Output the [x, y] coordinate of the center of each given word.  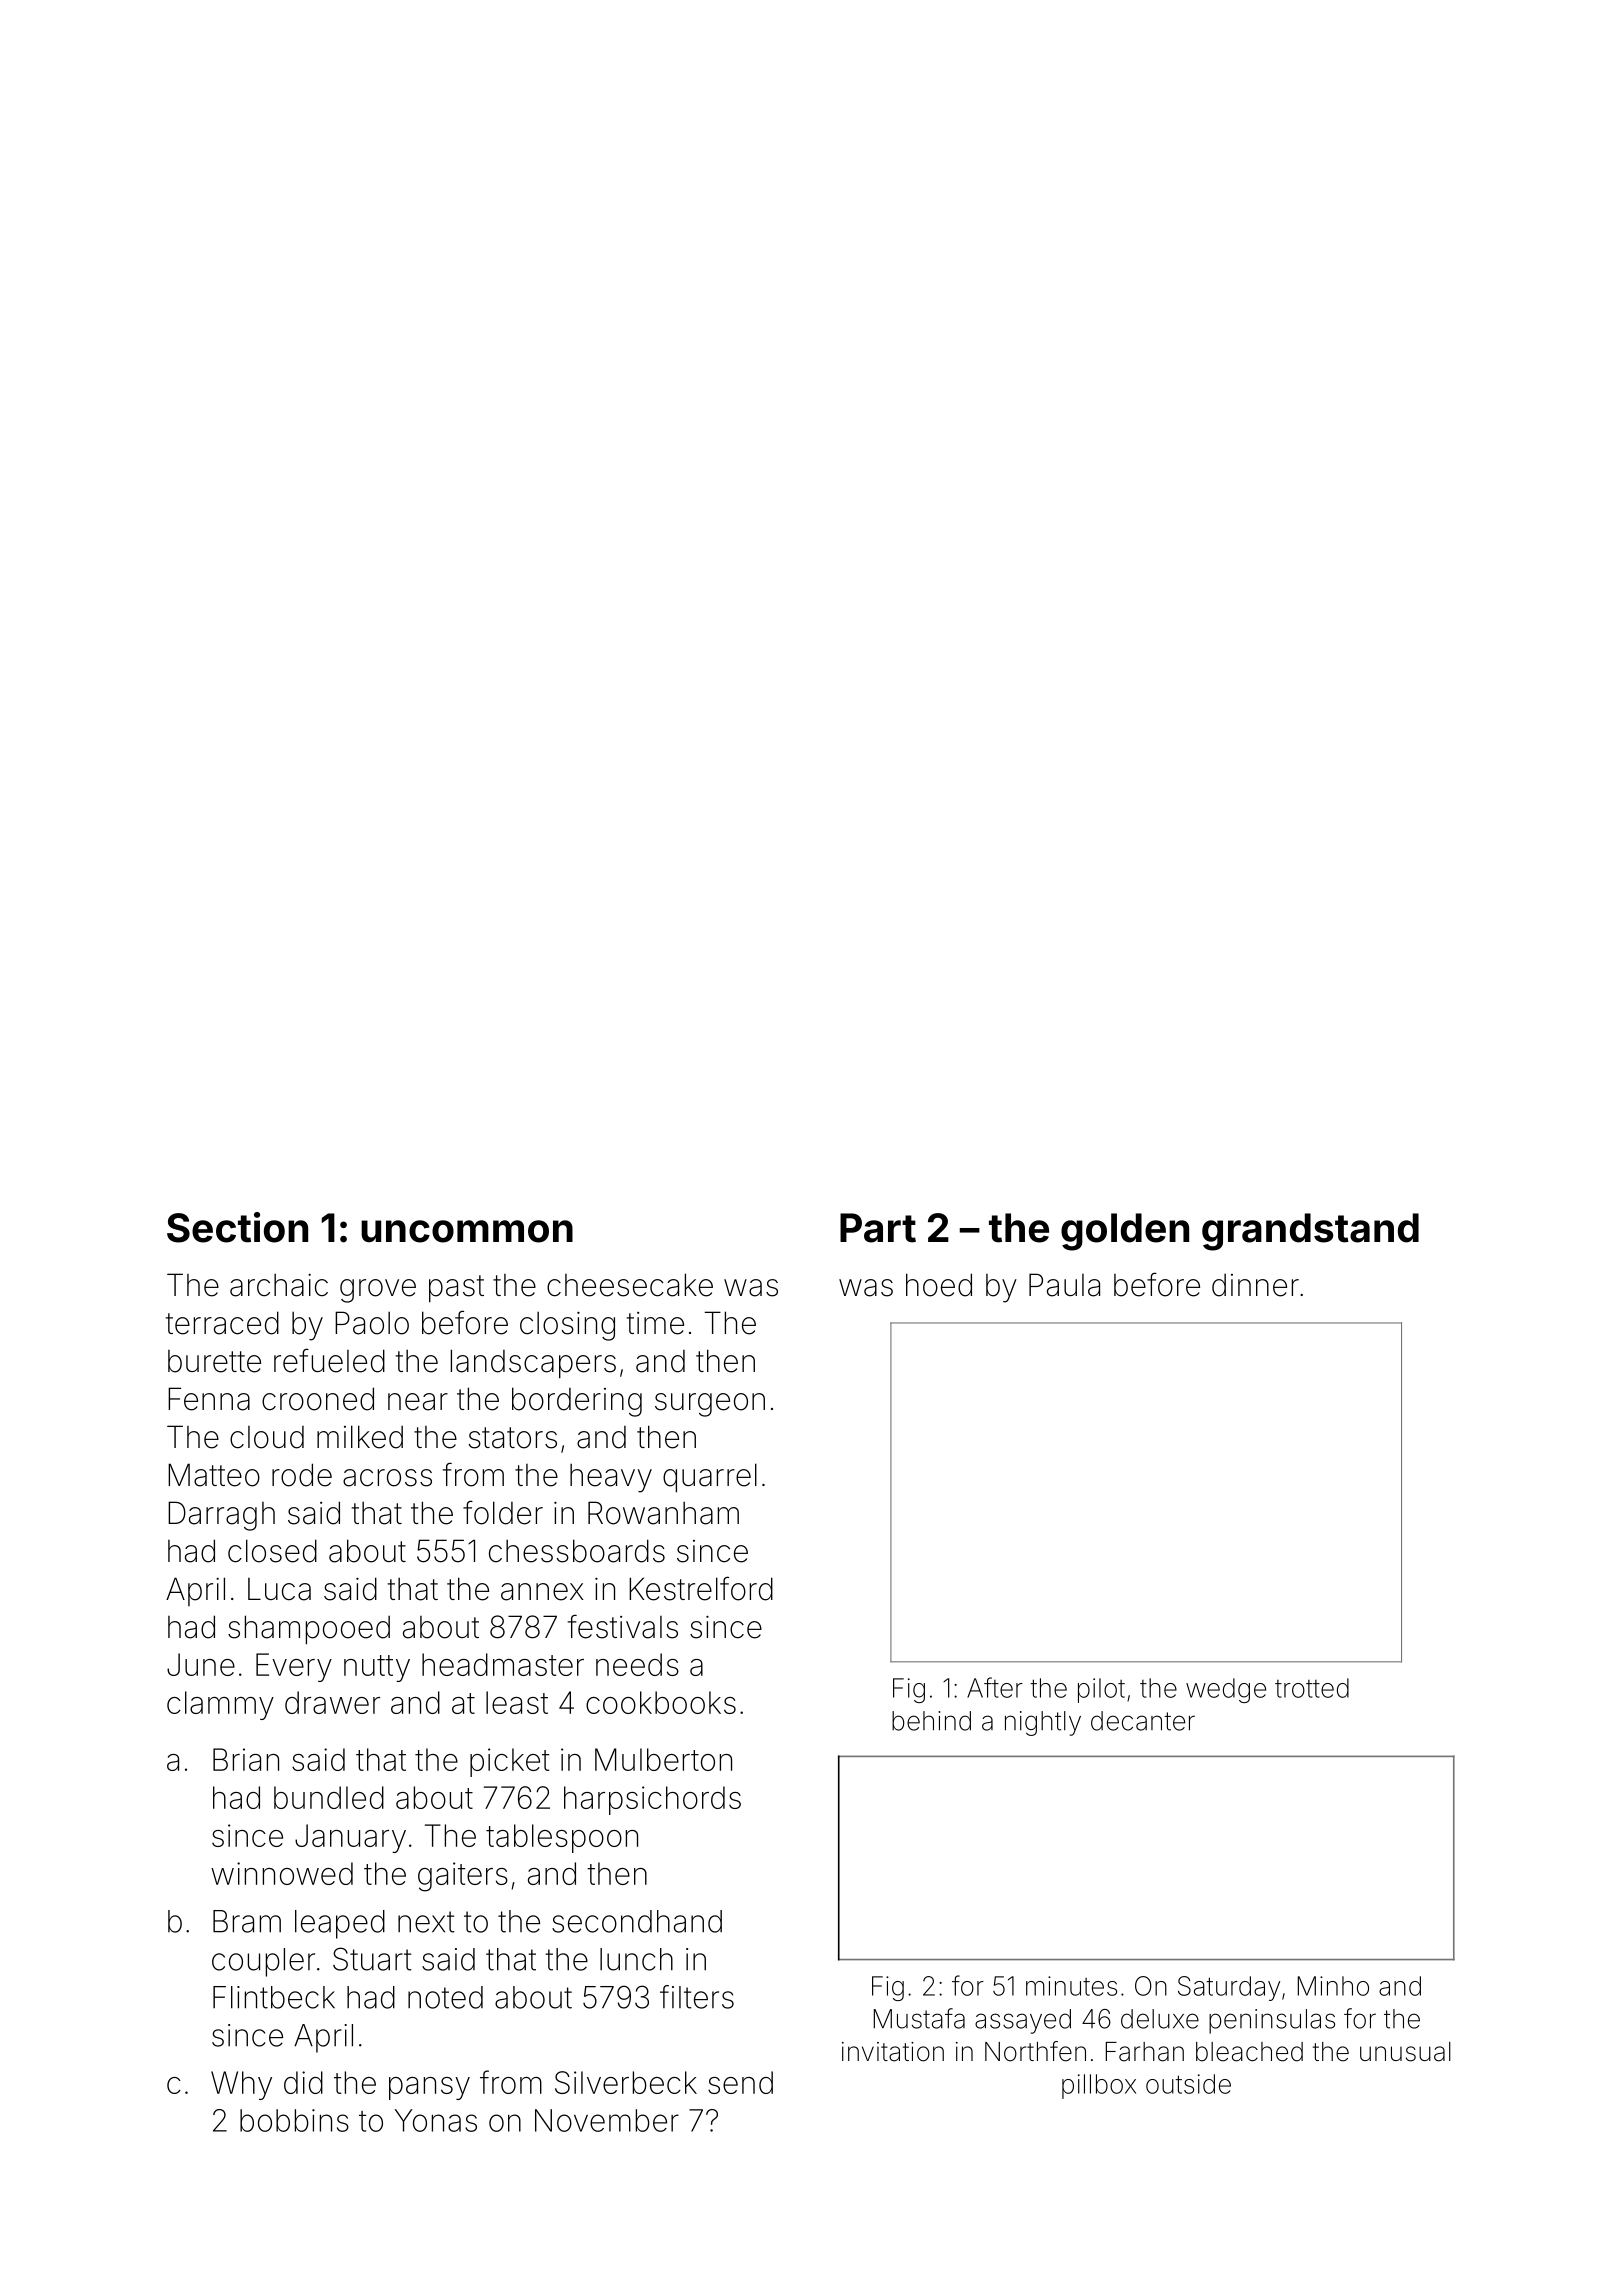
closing [567, 1326]
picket [509, 1762]
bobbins [294, 2120]
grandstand [1310, 1232]
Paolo [372, 1323]
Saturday [1229, 1988]
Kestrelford [701, 1588]
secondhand [637, 1921]
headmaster [503, 1664]
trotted [1312, 1688]
